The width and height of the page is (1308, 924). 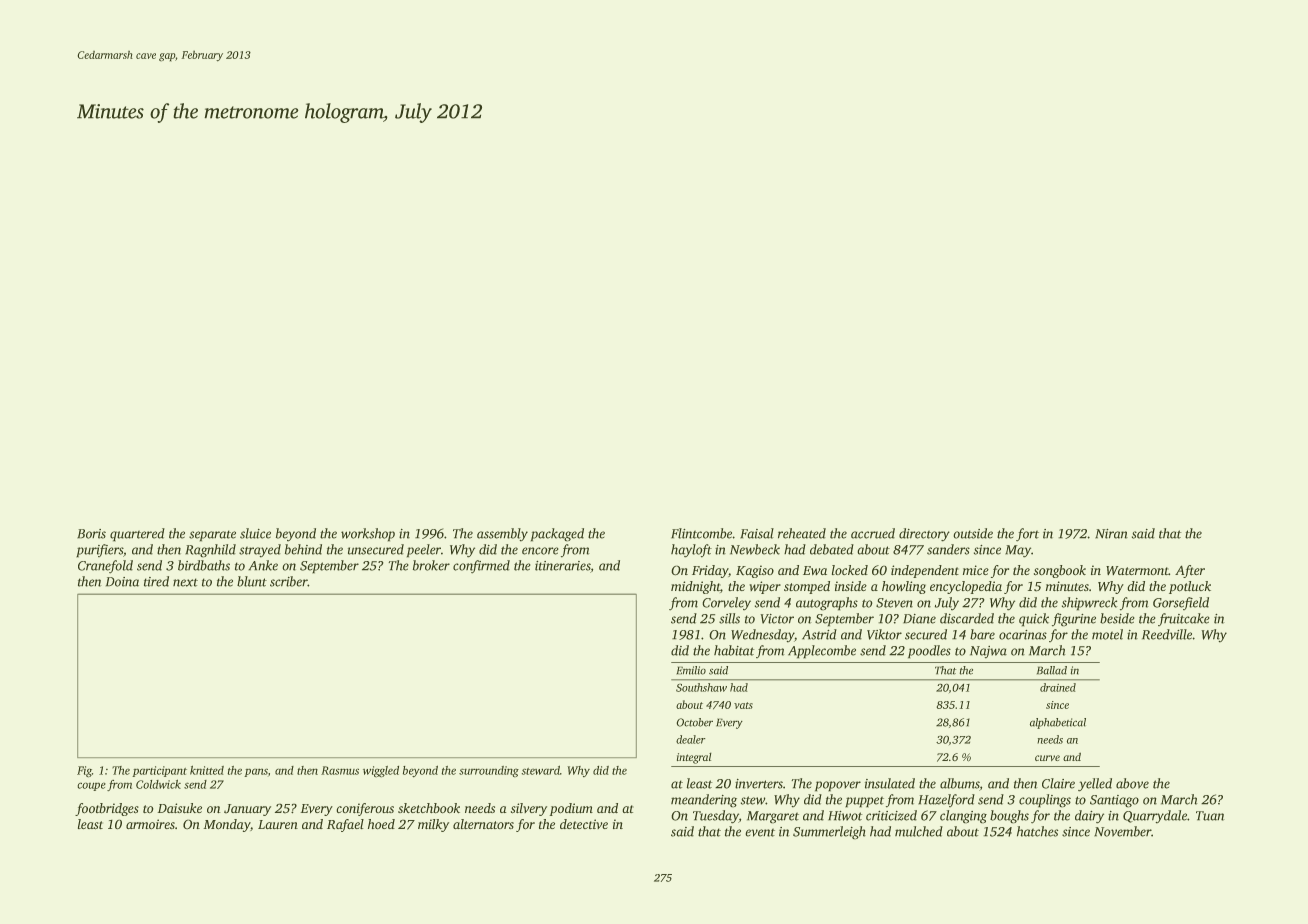 I want to click on yelled, so click(x=1095, y=784).
